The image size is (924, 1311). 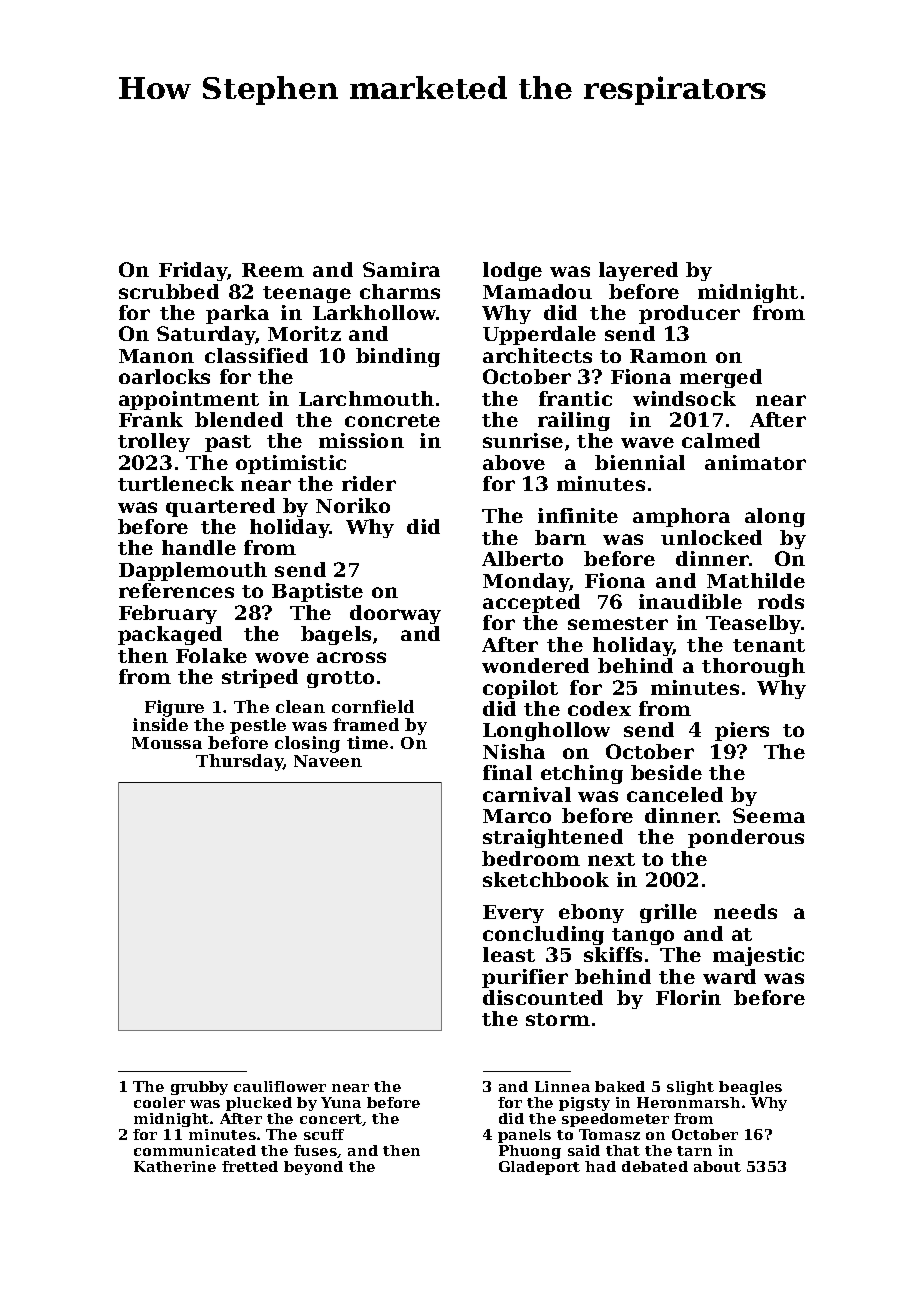 I want to click on final, so click(x=507, y=772).
